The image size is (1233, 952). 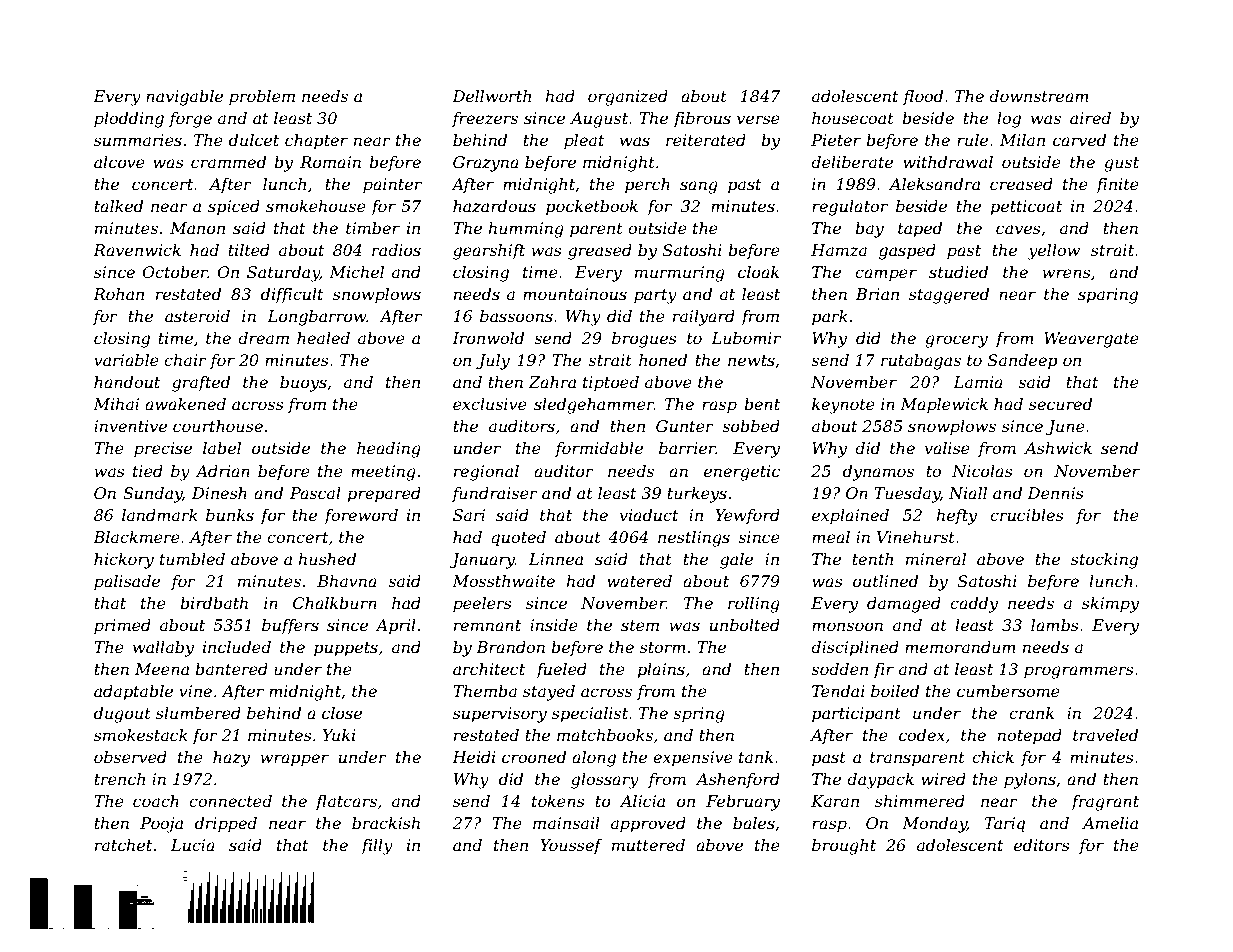 I want to click on prepared, so click(x=384, y=495).
